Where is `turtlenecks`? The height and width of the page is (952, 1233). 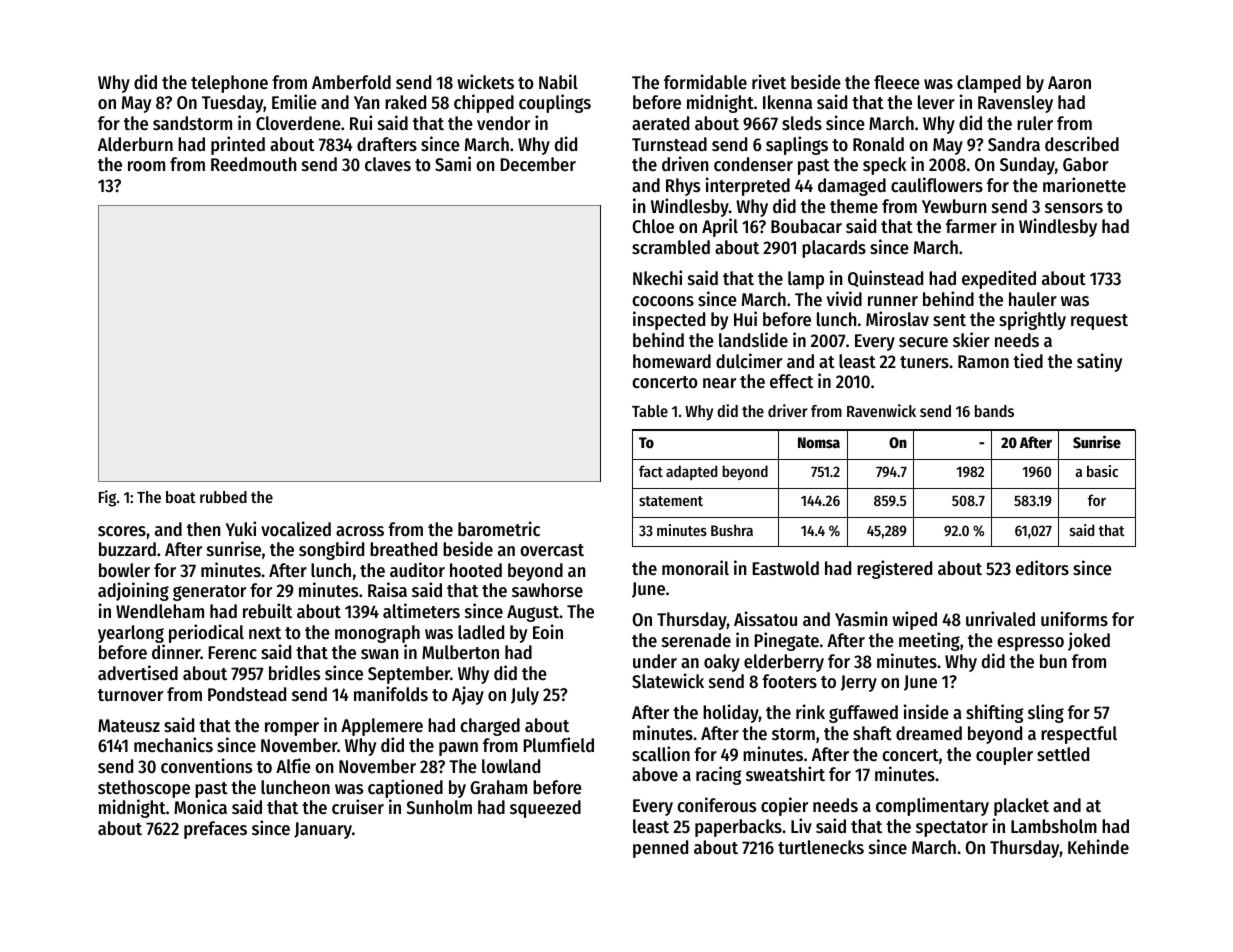
turtlenecks is located at coordinates (821, 847).
